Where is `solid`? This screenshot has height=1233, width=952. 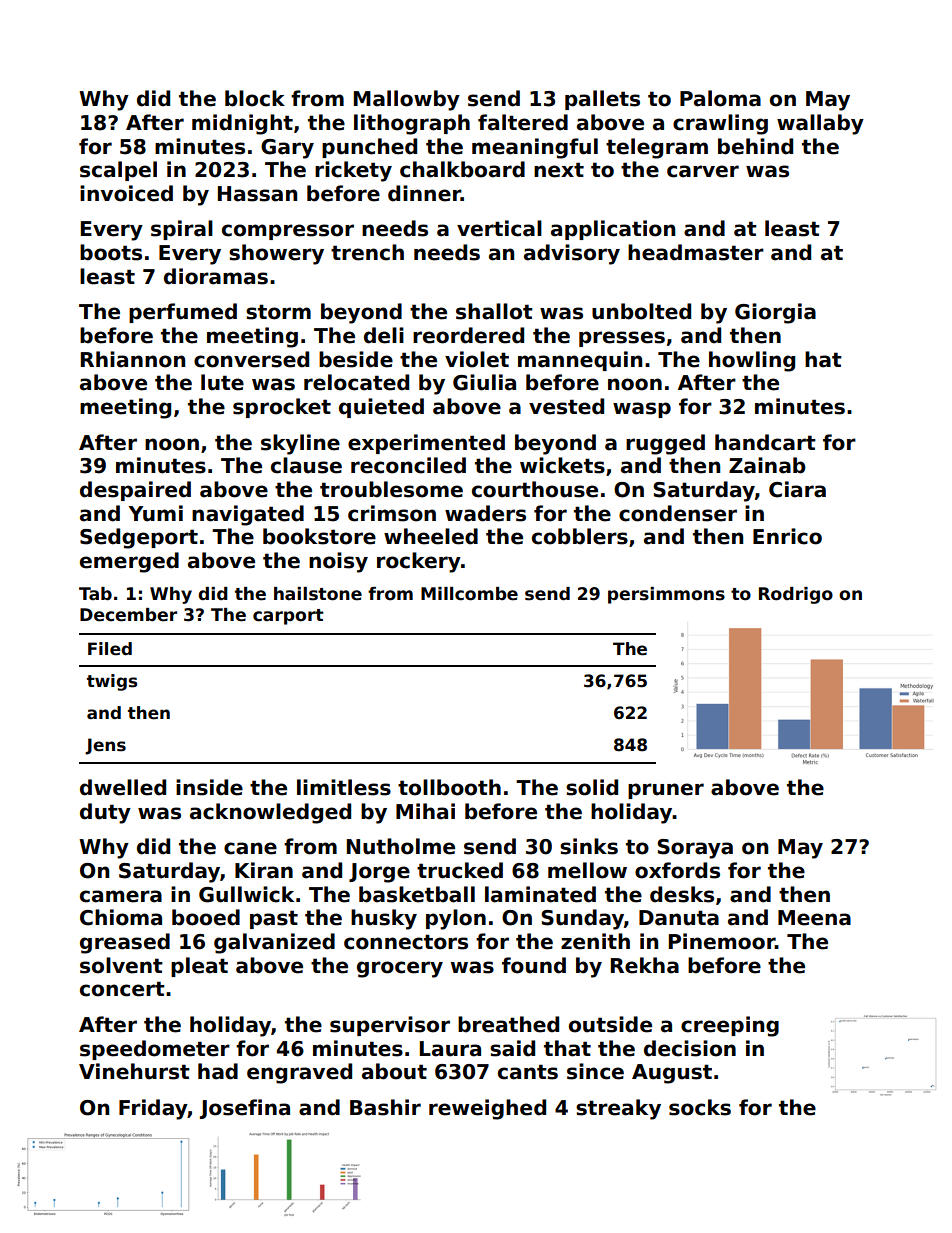 solid is located at coordinates (592, 787).
